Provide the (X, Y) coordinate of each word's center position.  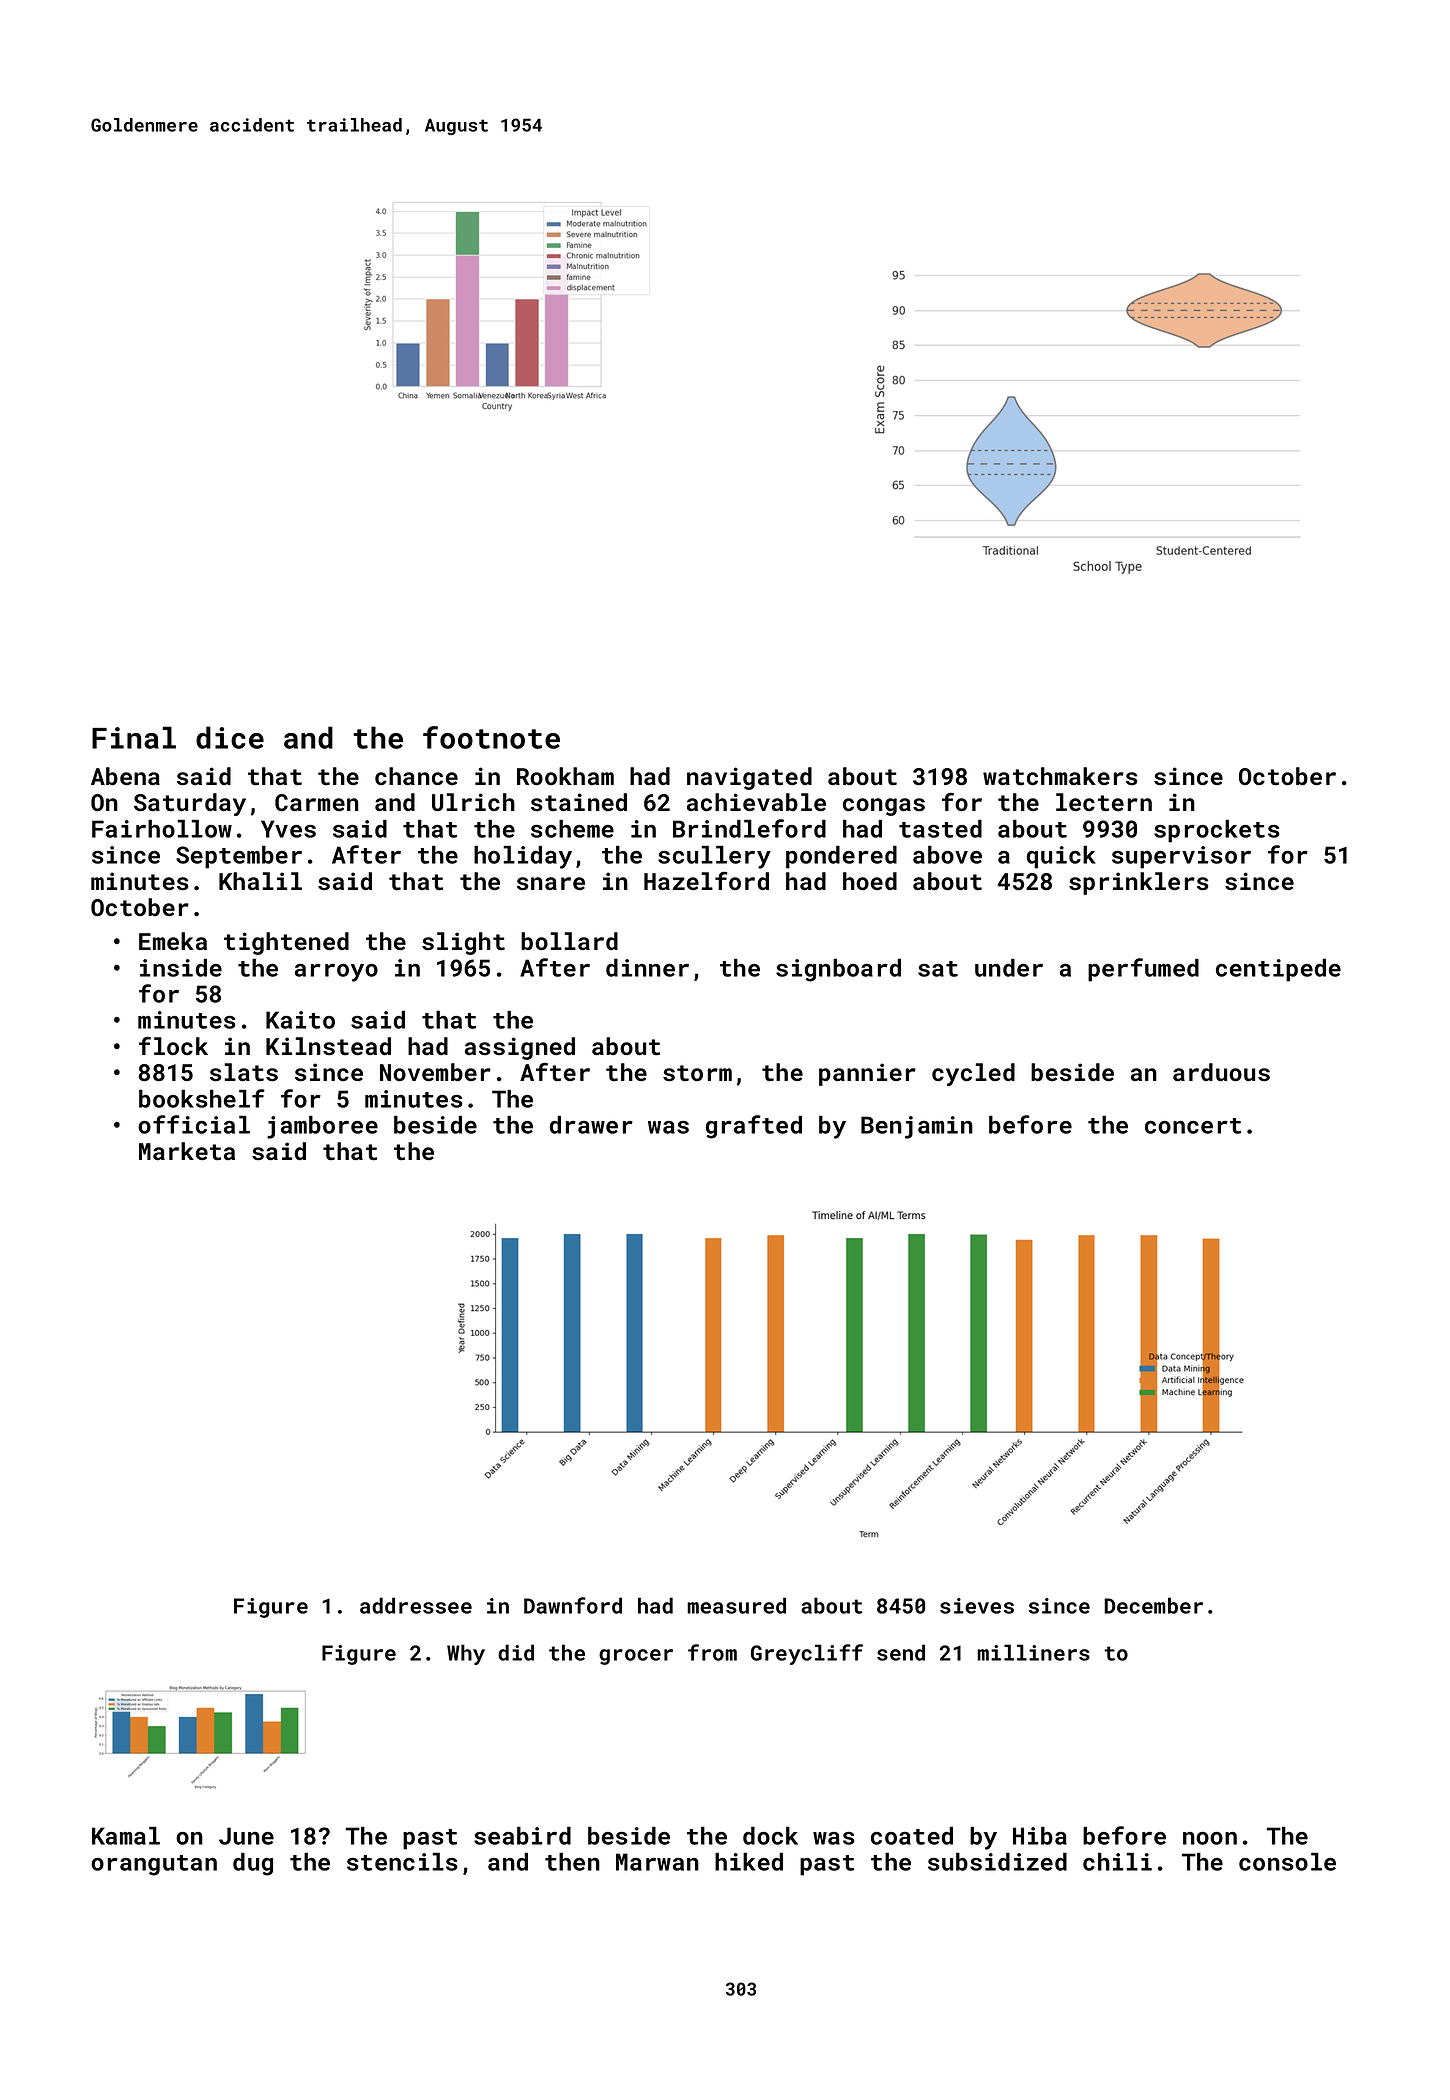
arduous (1221, 1072)
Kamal (126, 1835)
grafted (754, 1127)
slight (463, 943)
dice (230, 737)
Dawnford (573, 1605)
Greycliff (807, 1654)
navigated (749, 778)
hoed (870, 881)
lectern (1104, 802)
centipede (1278, 970)
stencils (402, 1861)
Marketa (187, 1151)
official (194, 1124)
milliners (1033, 1652)
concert (1193, 1126)
